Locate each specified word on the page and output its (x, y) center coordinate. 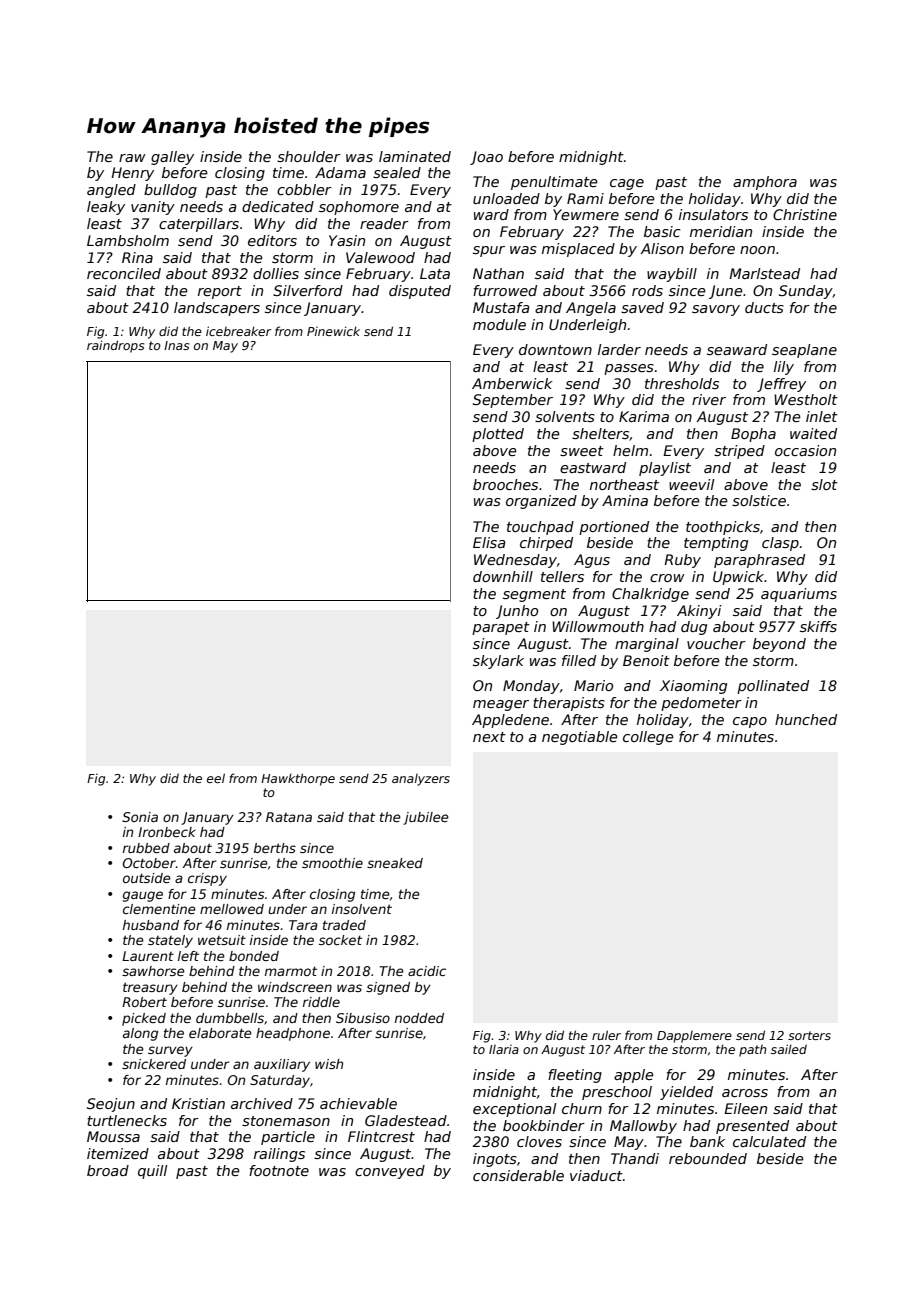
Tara (303, 925)
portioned (614, 528)
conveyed (390, 1172)
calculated (769, 1141)
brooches (505, 484)
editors (272, 240)
